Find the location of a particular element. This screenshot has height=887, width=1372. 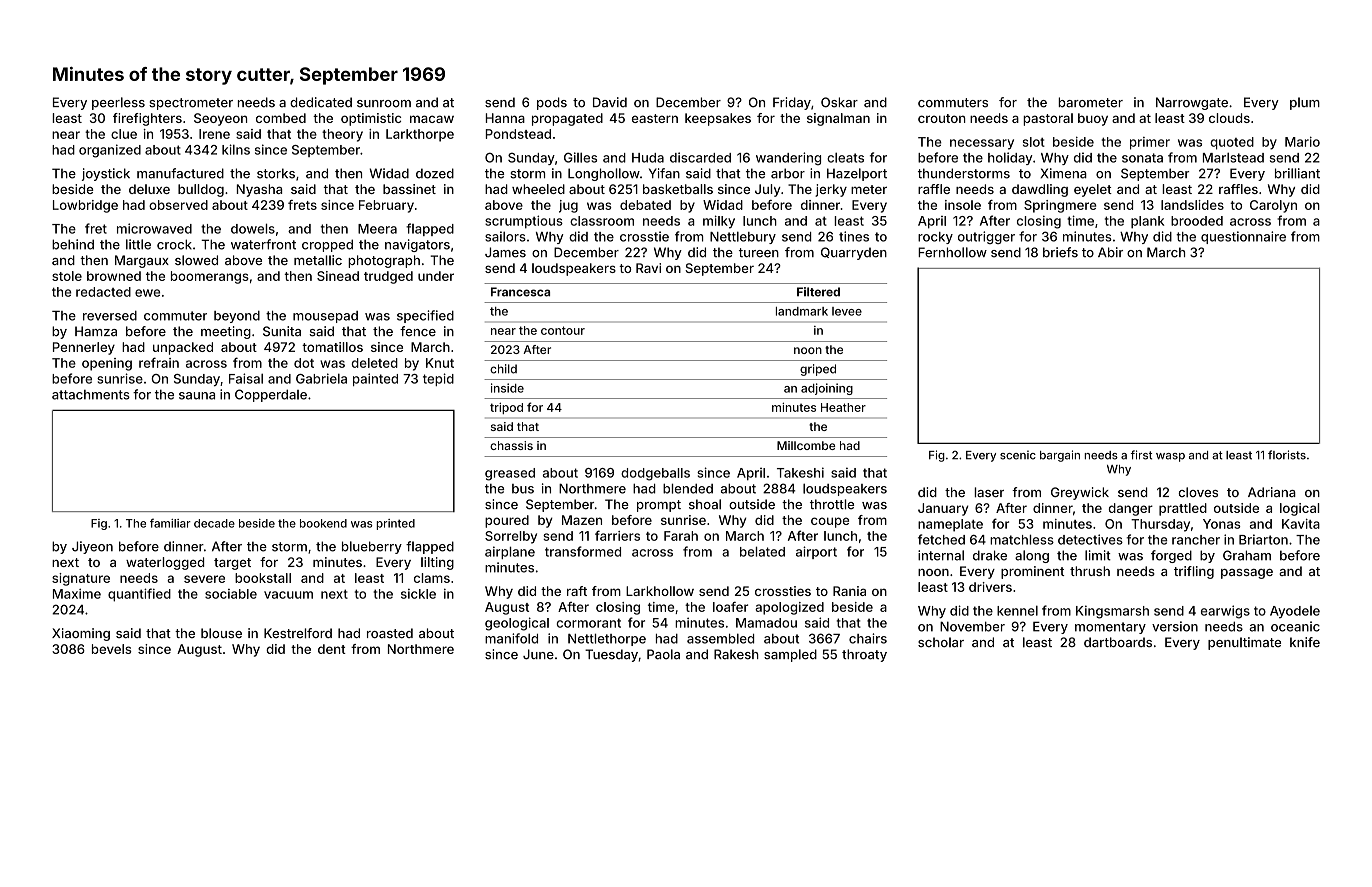

contour is located at coordinates (563, 330).
